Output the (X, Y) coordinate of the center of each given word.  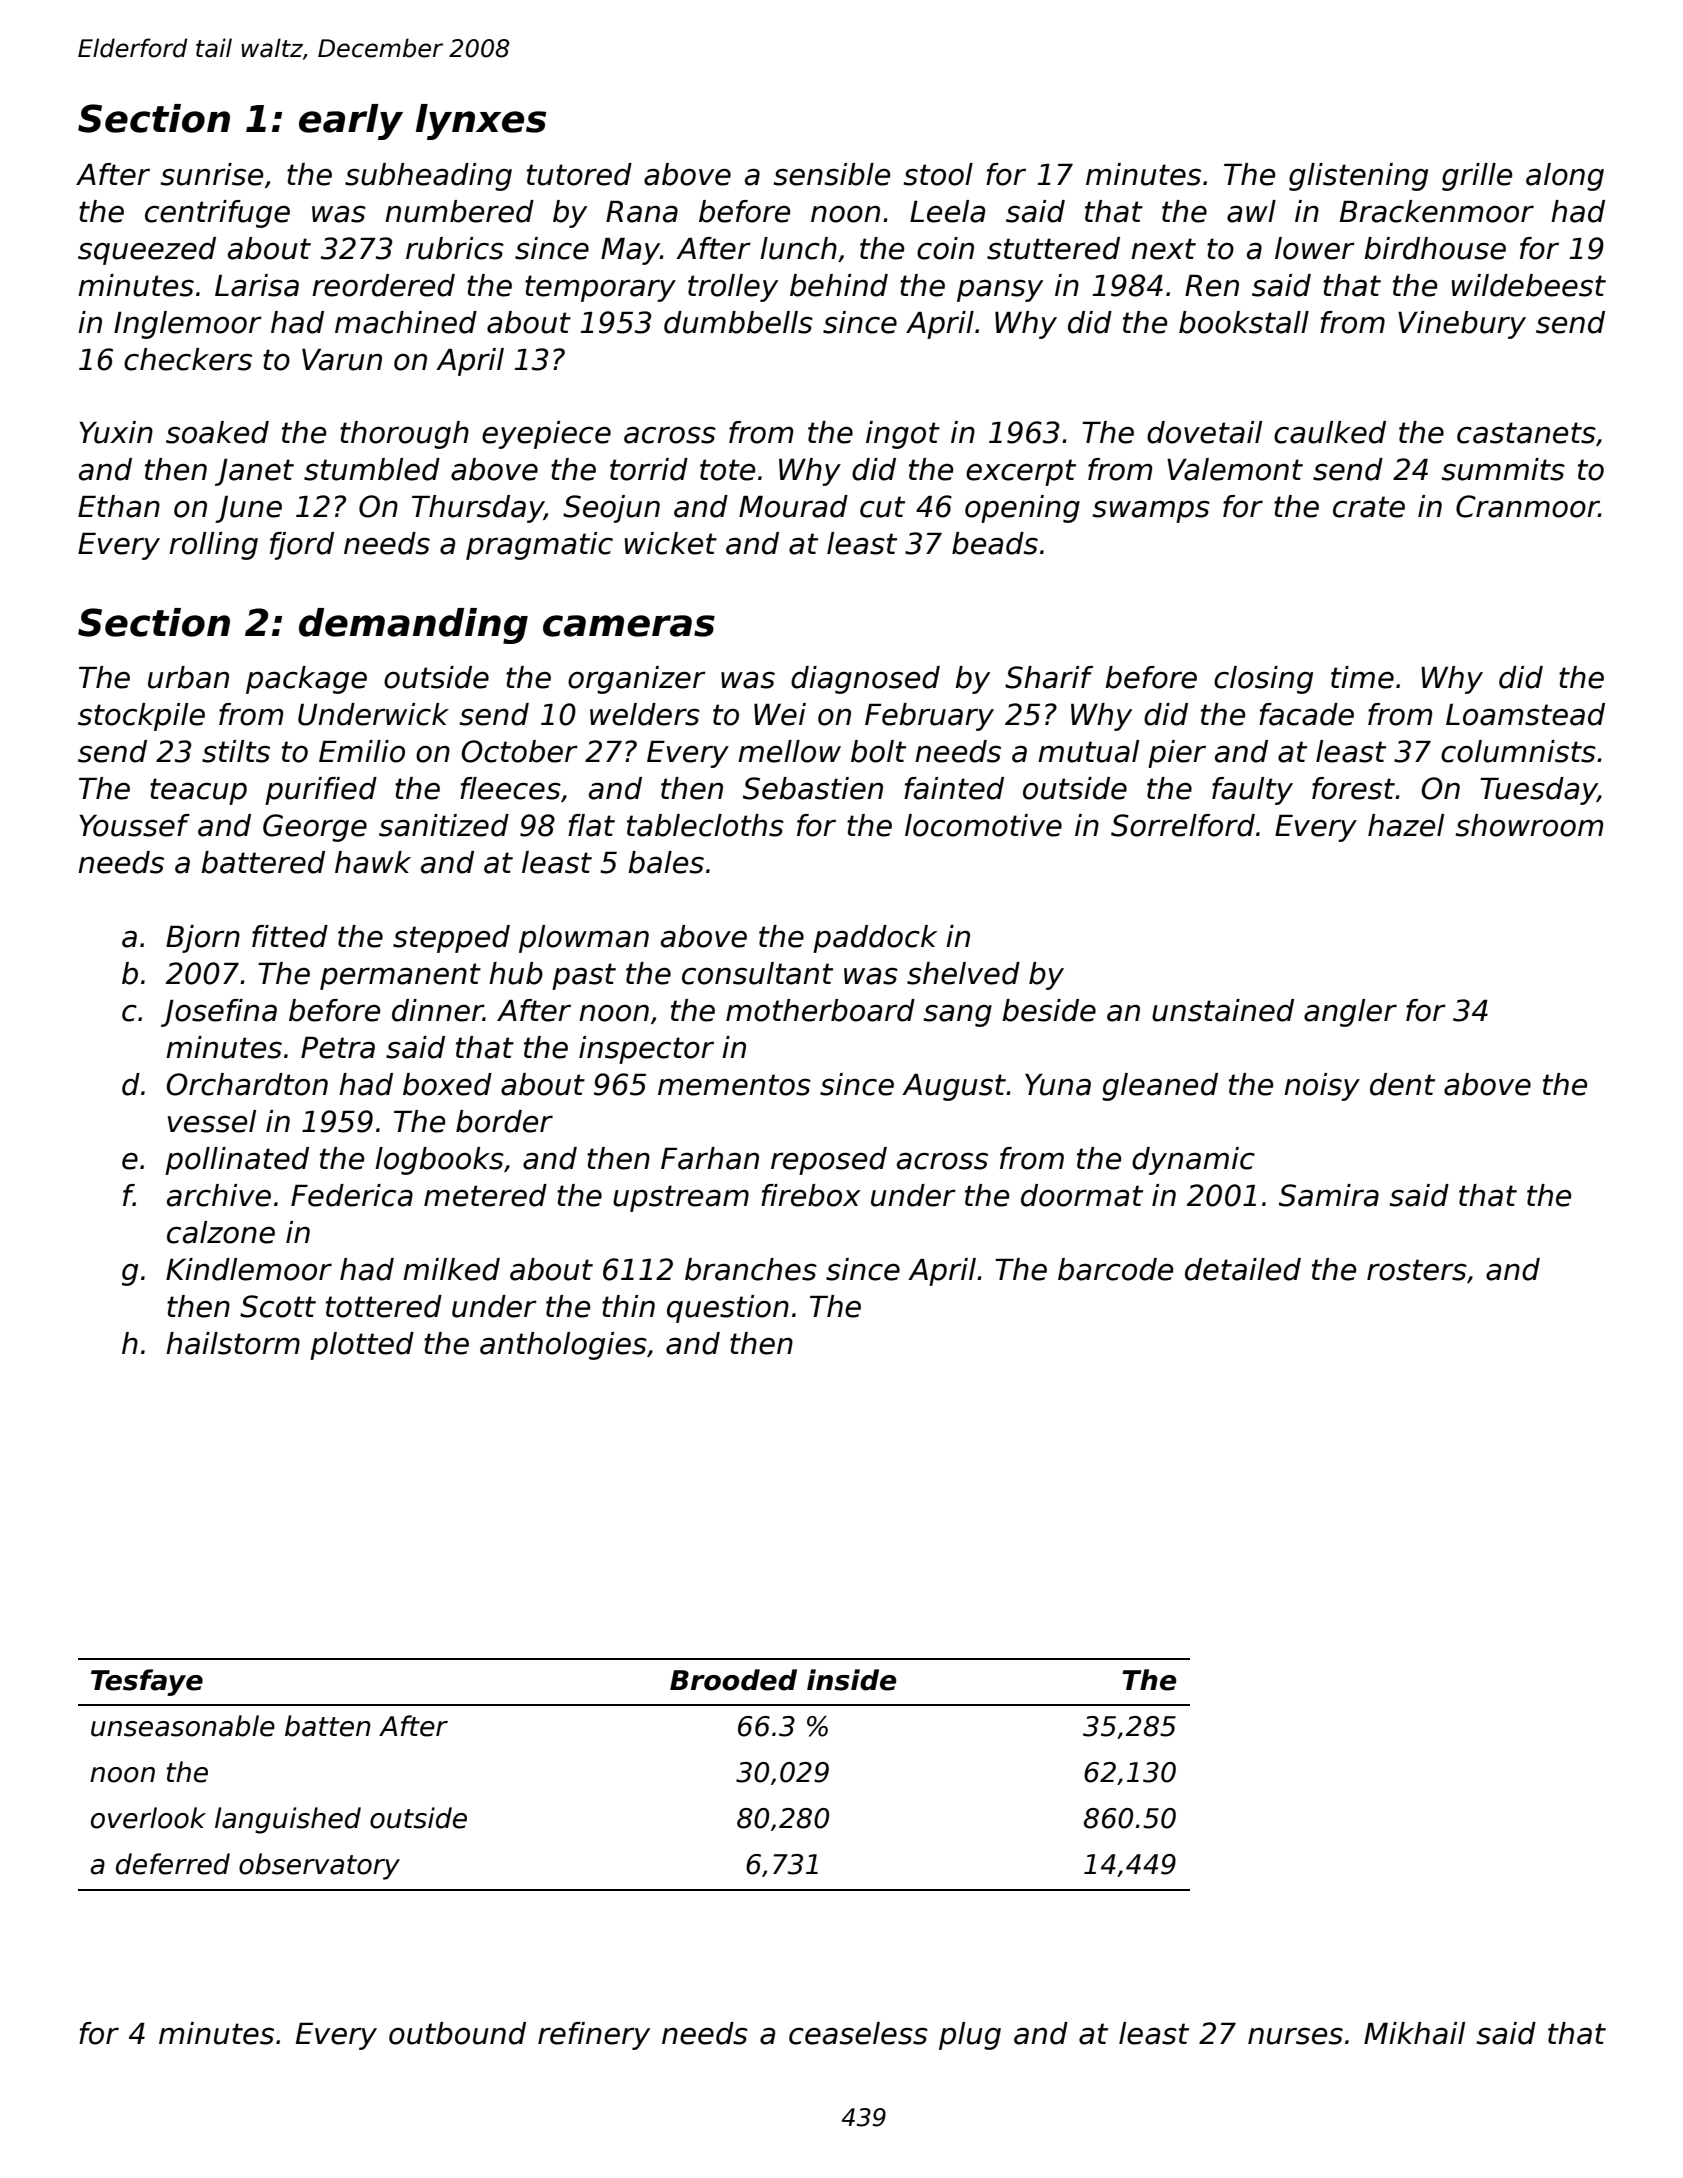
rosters (1417, 1270)
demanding (413, 626)
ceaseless (858, 2033)
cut (882, 507)
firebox (811, 1195)
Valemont (1235, 469)
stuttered (1053, 248)
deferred (173, 1864)
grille (1477, 177)
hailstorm (233, 1343)
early (351, 122)
